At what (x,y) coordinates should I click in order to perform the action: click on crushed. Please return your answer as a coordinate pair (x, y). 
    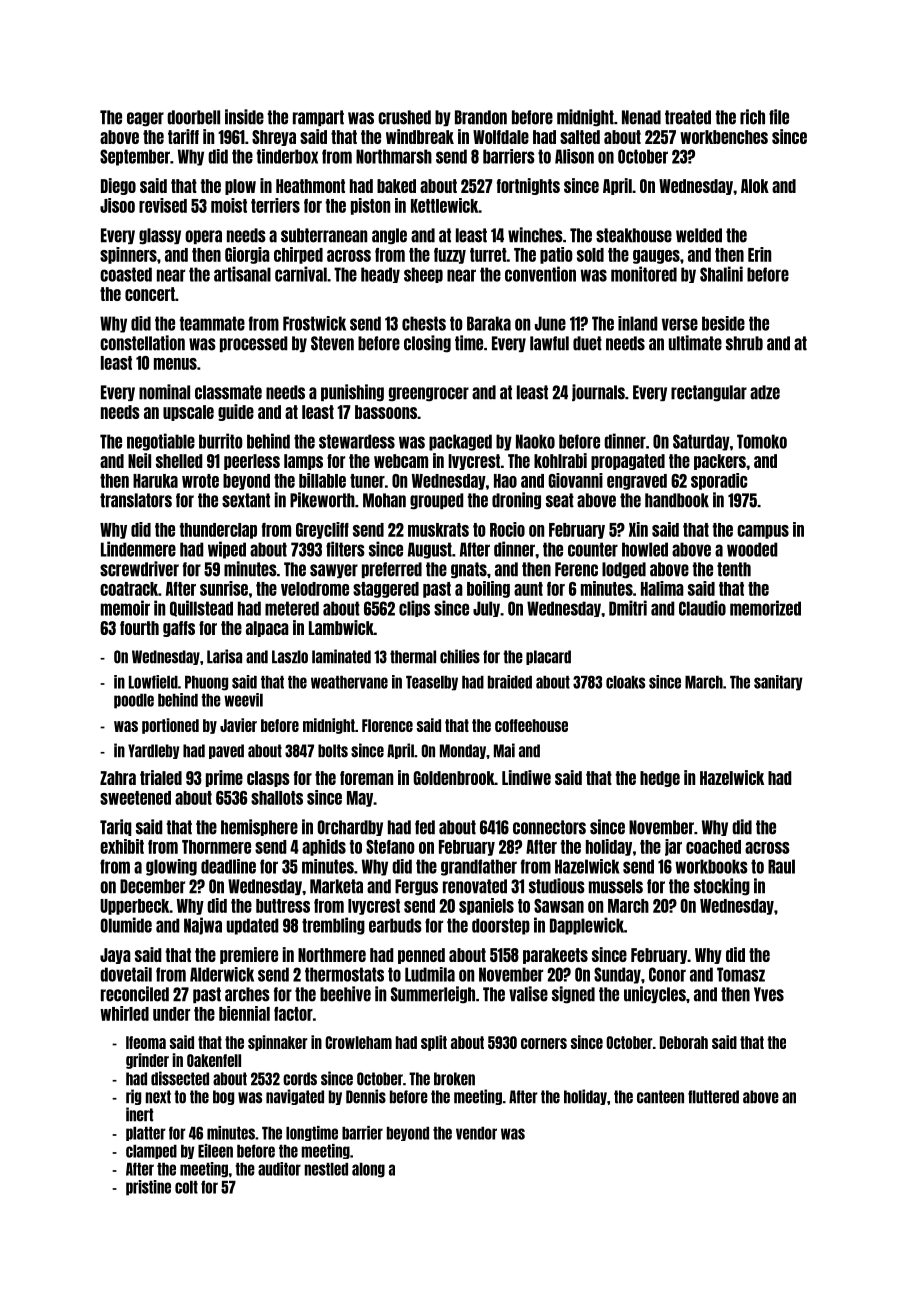
    Looking at the image, I should click on (404, 117).
